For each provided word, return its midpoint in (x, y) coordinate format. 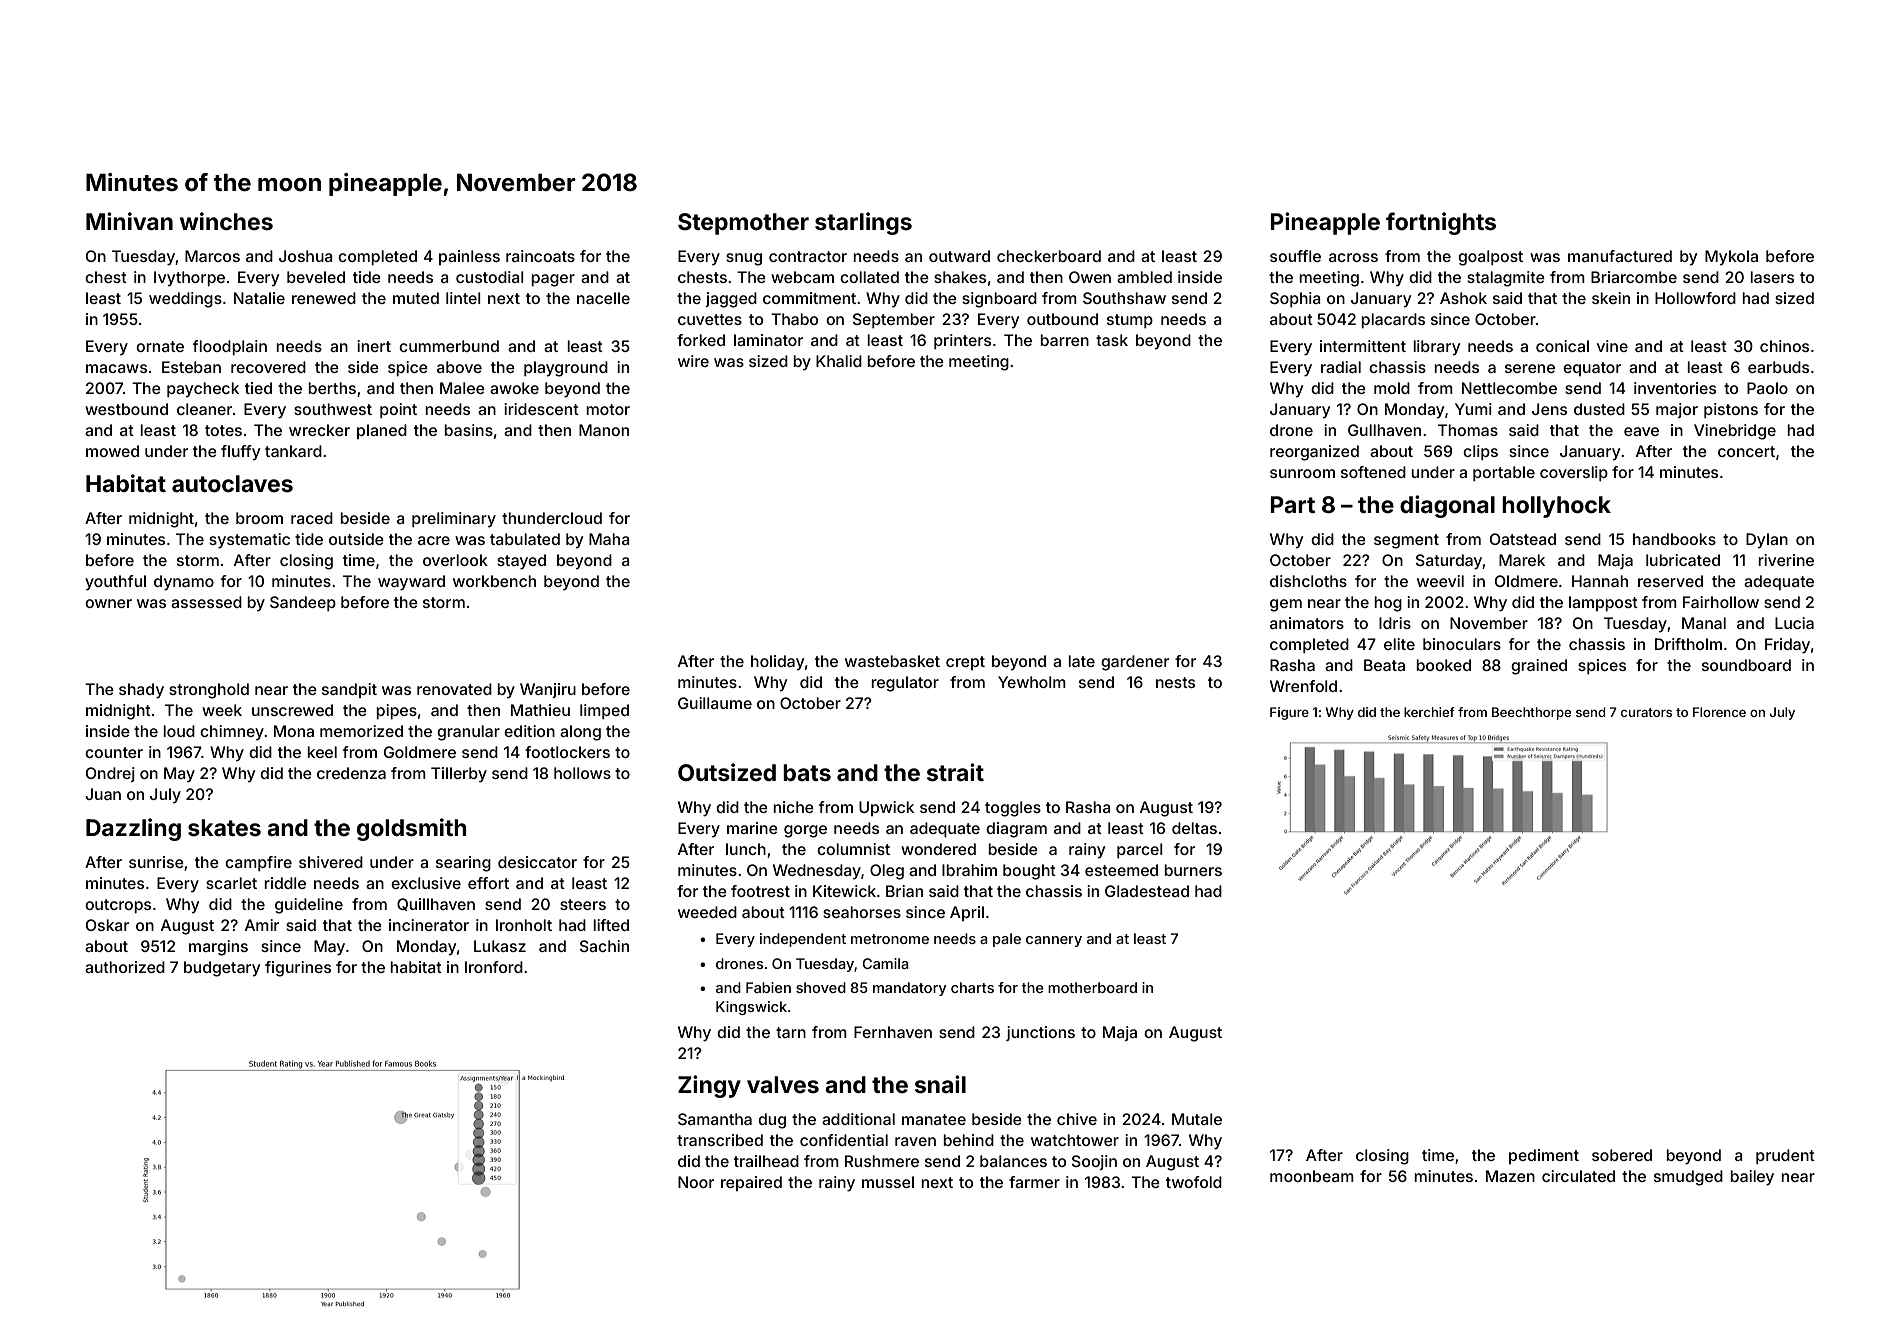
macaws (116, 368)
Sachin (604, 946)
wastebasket (892, 661)
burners (1193, 870)
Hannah (1600, 581)
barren (1064, 340)
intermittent (1363, 346)
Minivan (129, 221)
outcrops (118, 906)
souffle (1295, 256)
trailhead (766, 1161)
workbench (494, 581)
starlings (863, 223)
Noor (696, 1182)
